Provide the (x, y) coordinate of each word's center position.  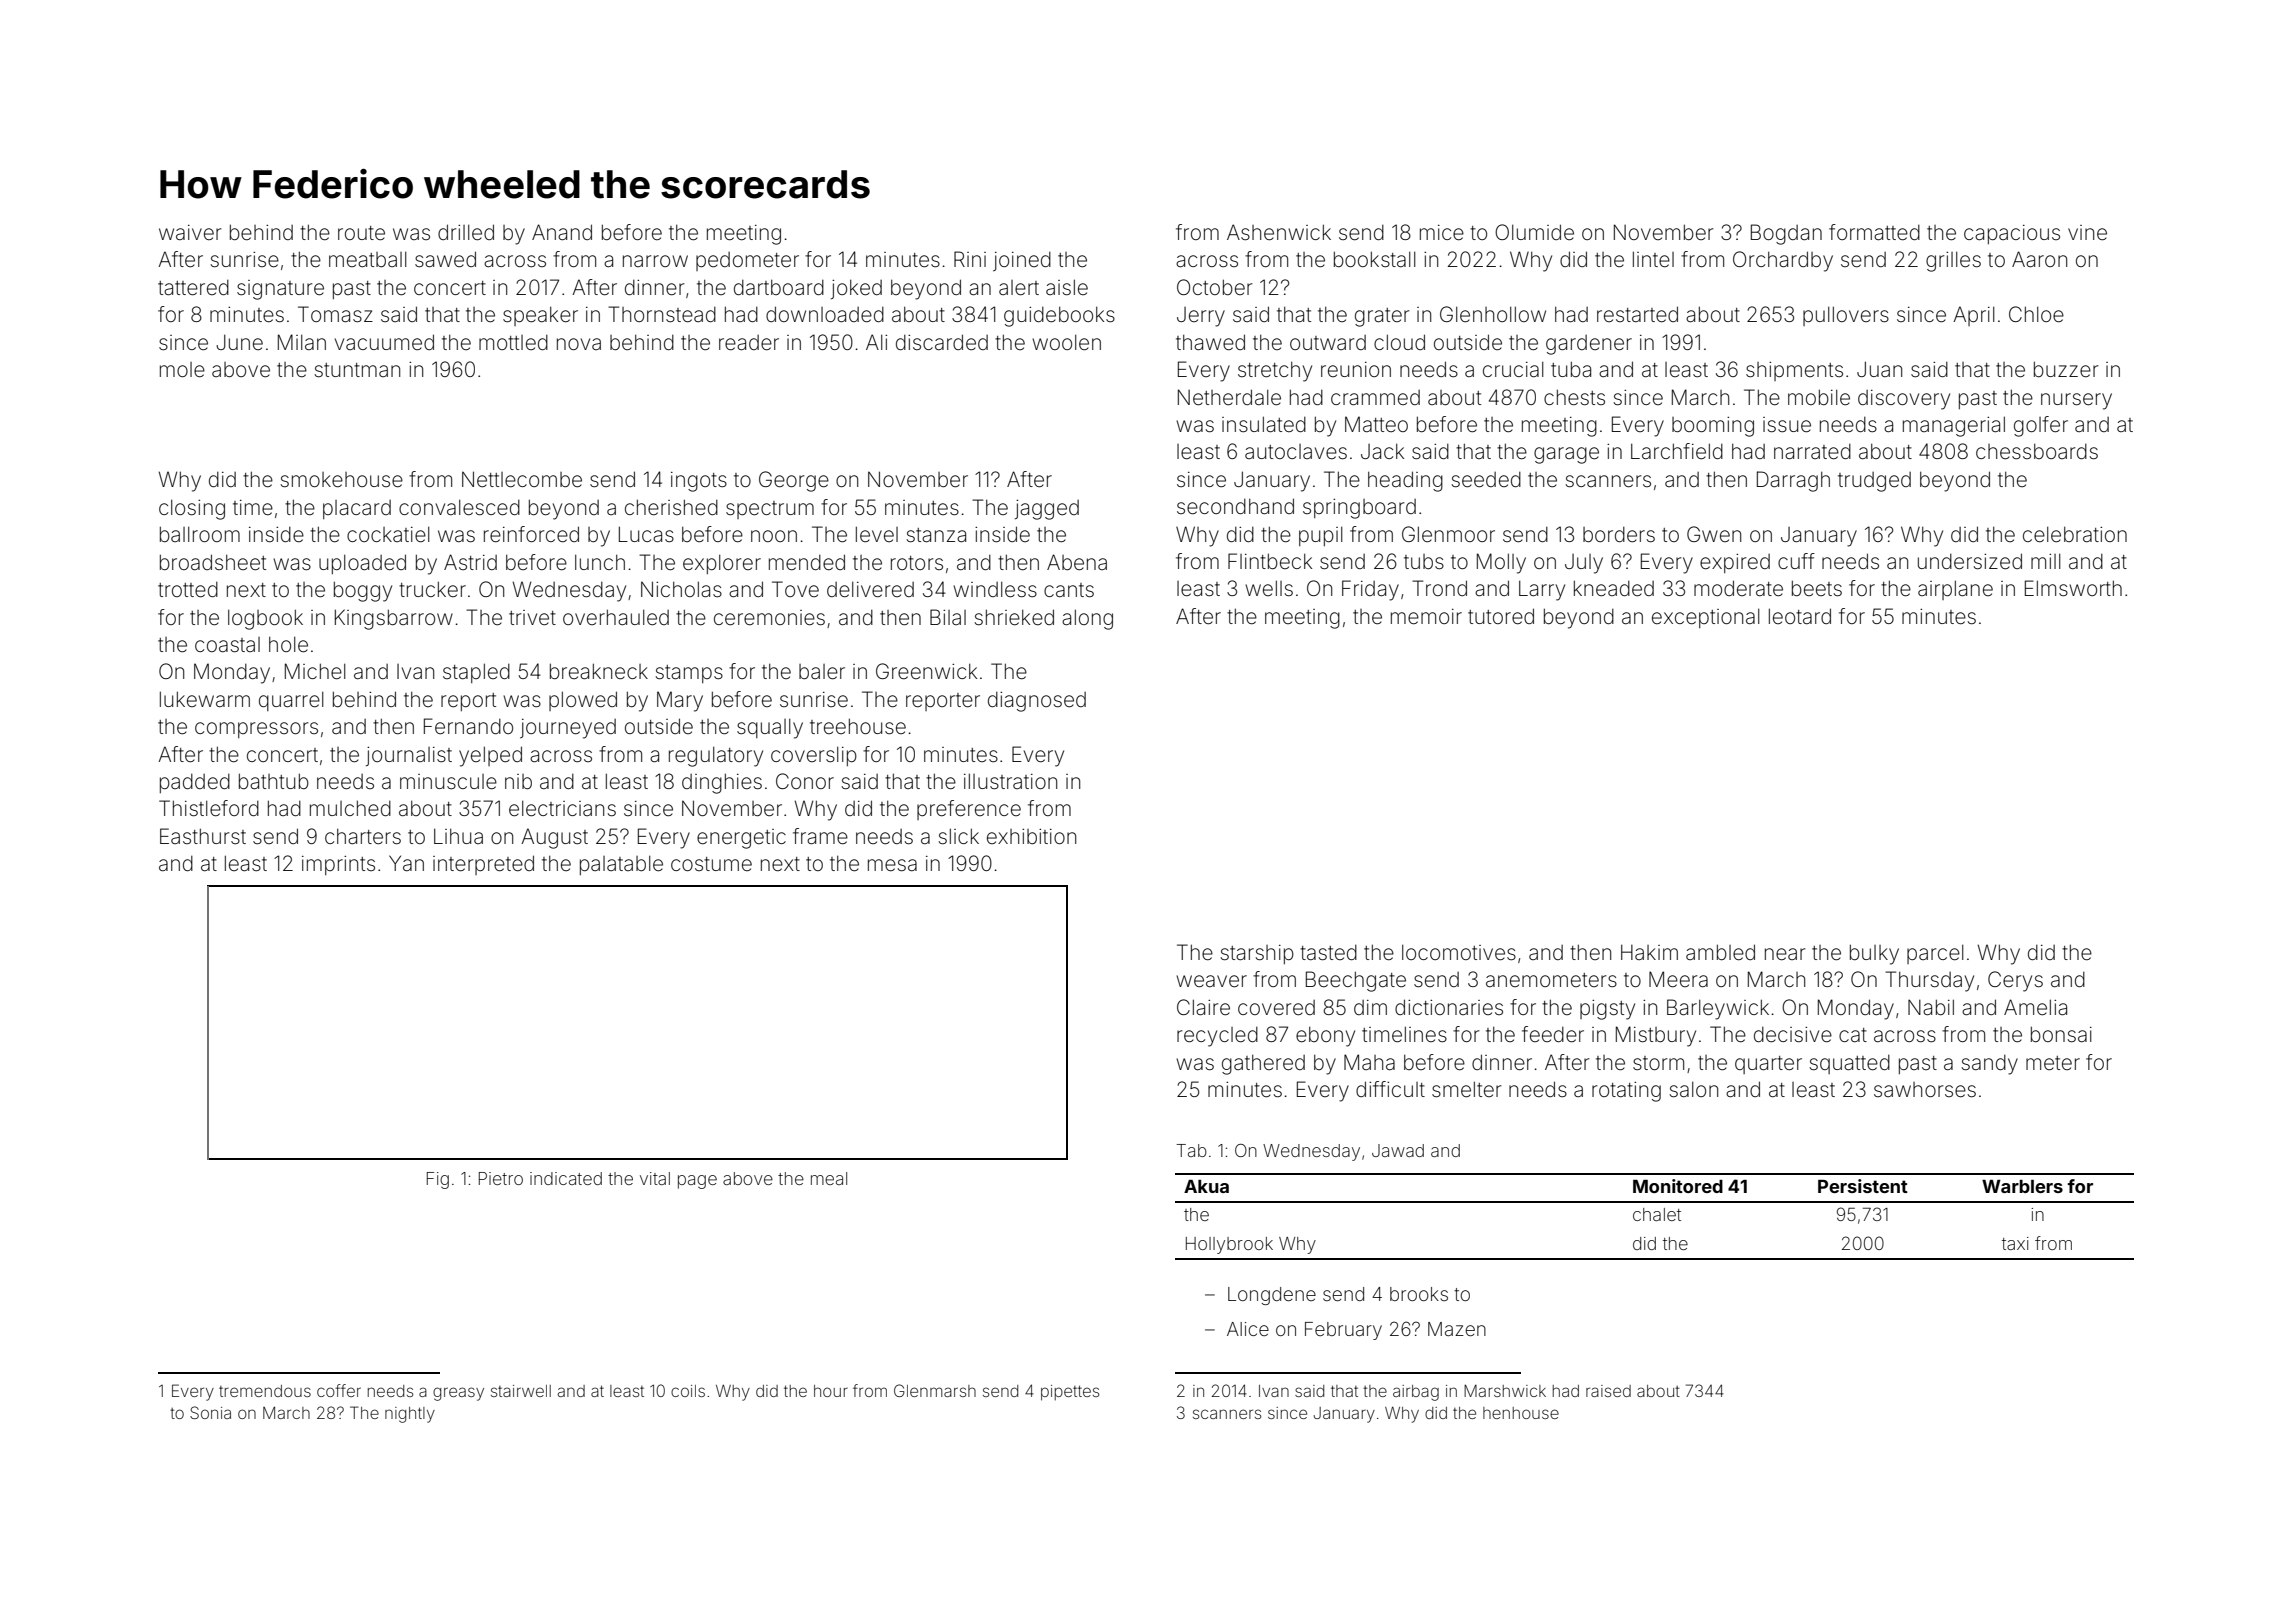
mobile (1819, 397)
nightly (410, 1415)
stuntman (357, 370)
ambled (1720, 952)
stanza (936, 535)
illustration (1010, 781)
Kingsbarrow (394, 619)
